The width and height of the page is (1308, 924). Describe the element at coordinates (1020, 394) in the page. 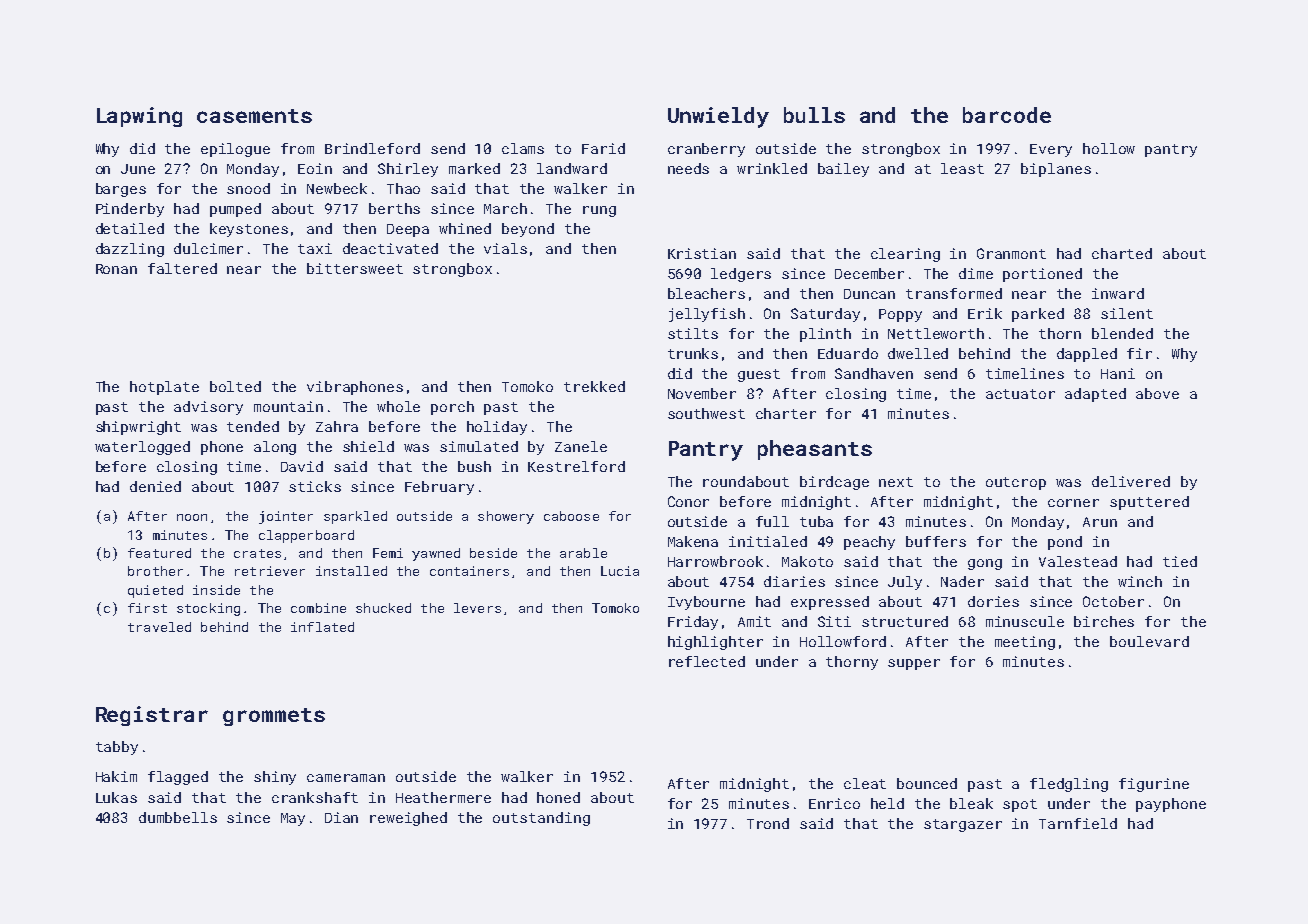

I see `actuator` at that location.
